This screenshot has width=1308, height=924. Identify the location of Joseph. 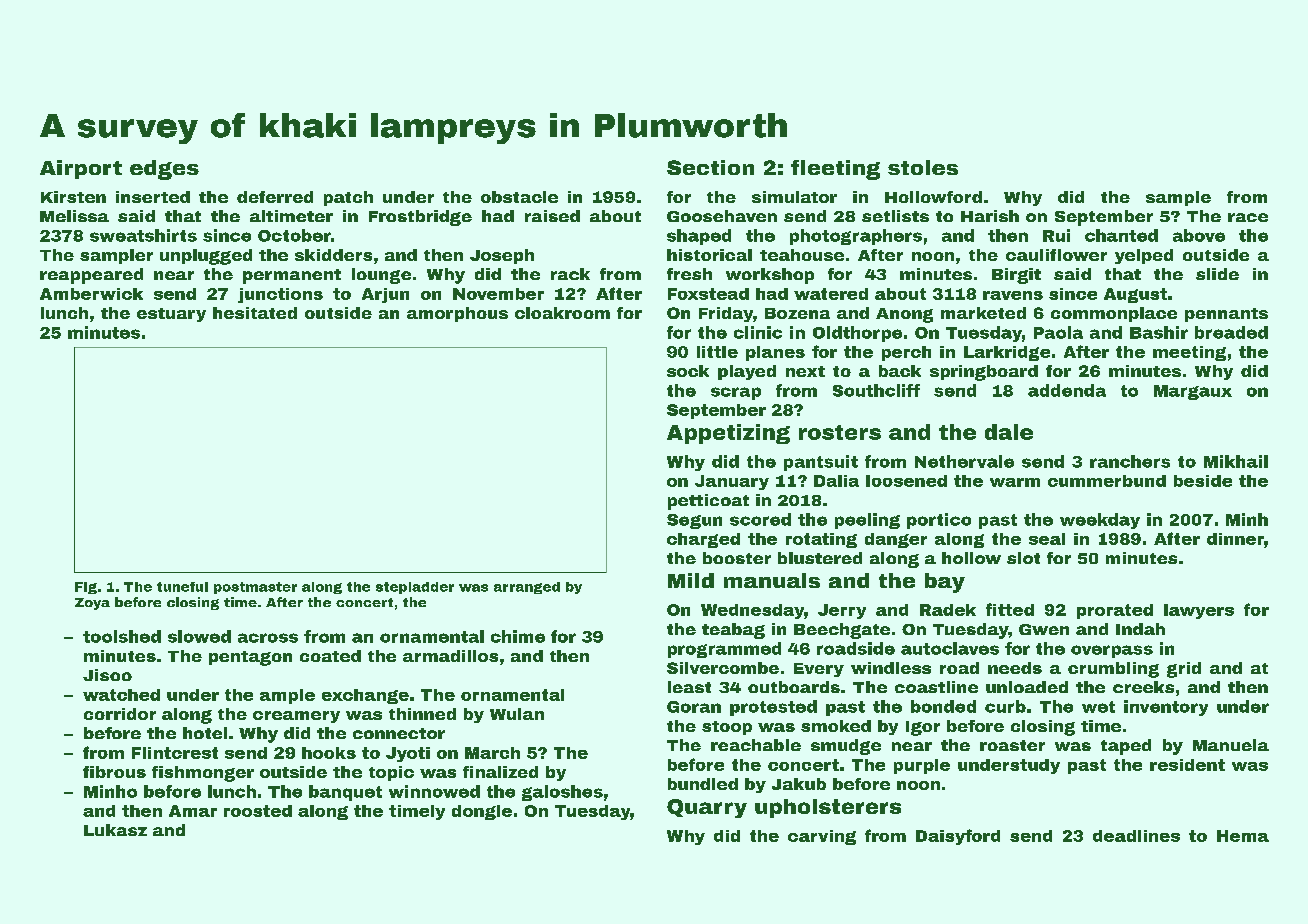
(502, 256).
